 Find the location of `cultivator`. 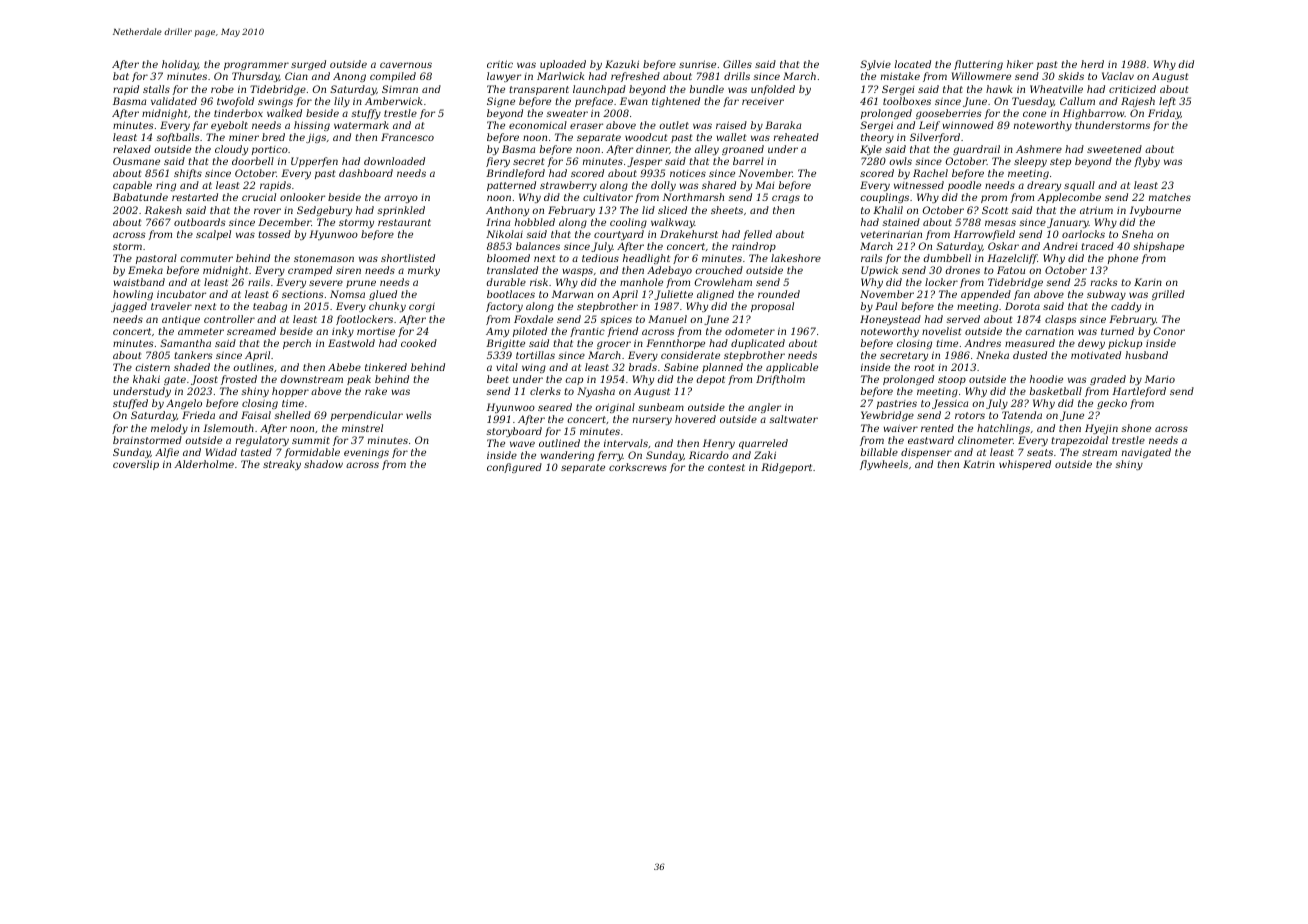

cultivator is located at coordinates (608, 197).
